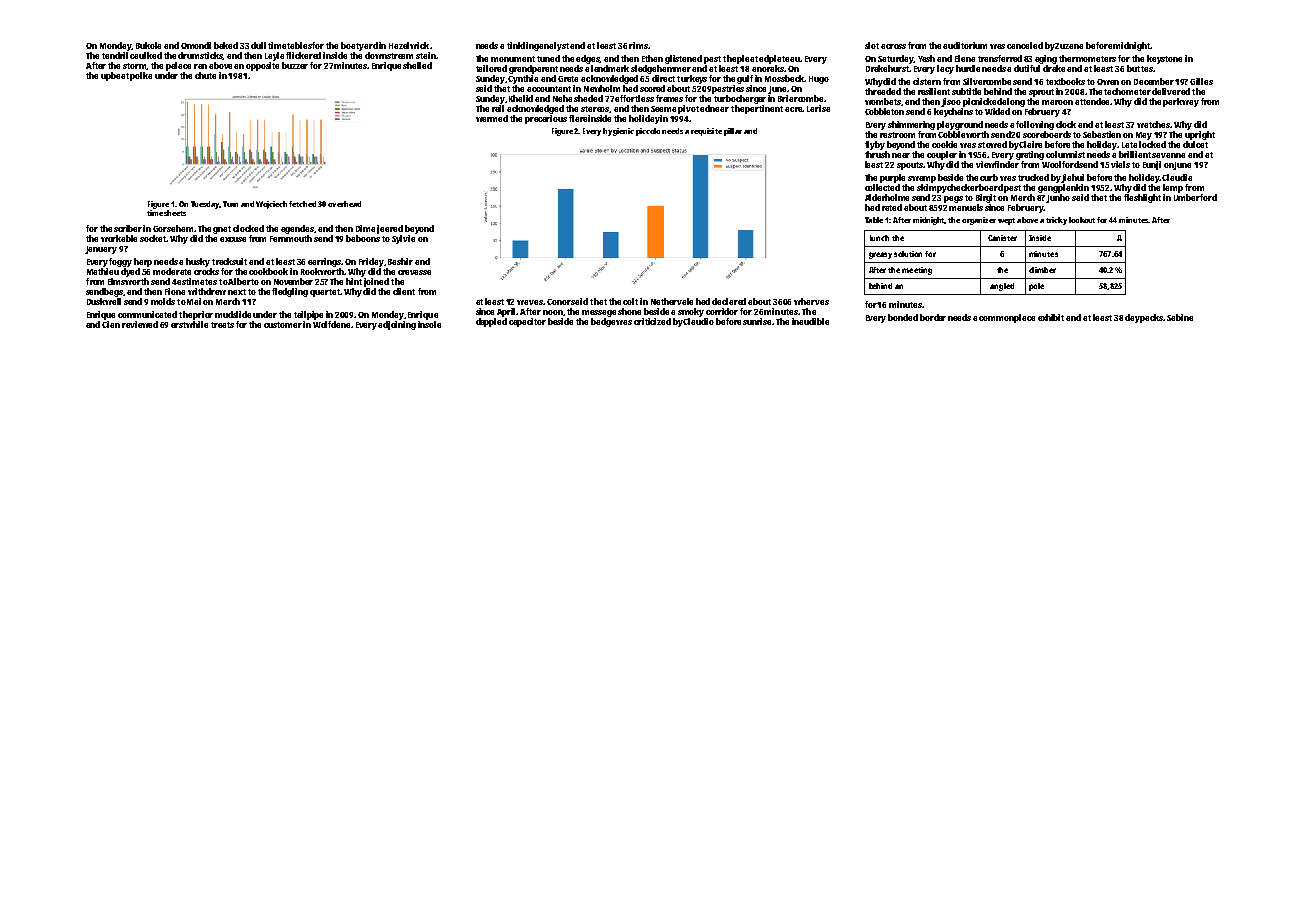 The width and height of the screenshot is (1308, 924). I want to click on Sylvie, so click(403, 239).
